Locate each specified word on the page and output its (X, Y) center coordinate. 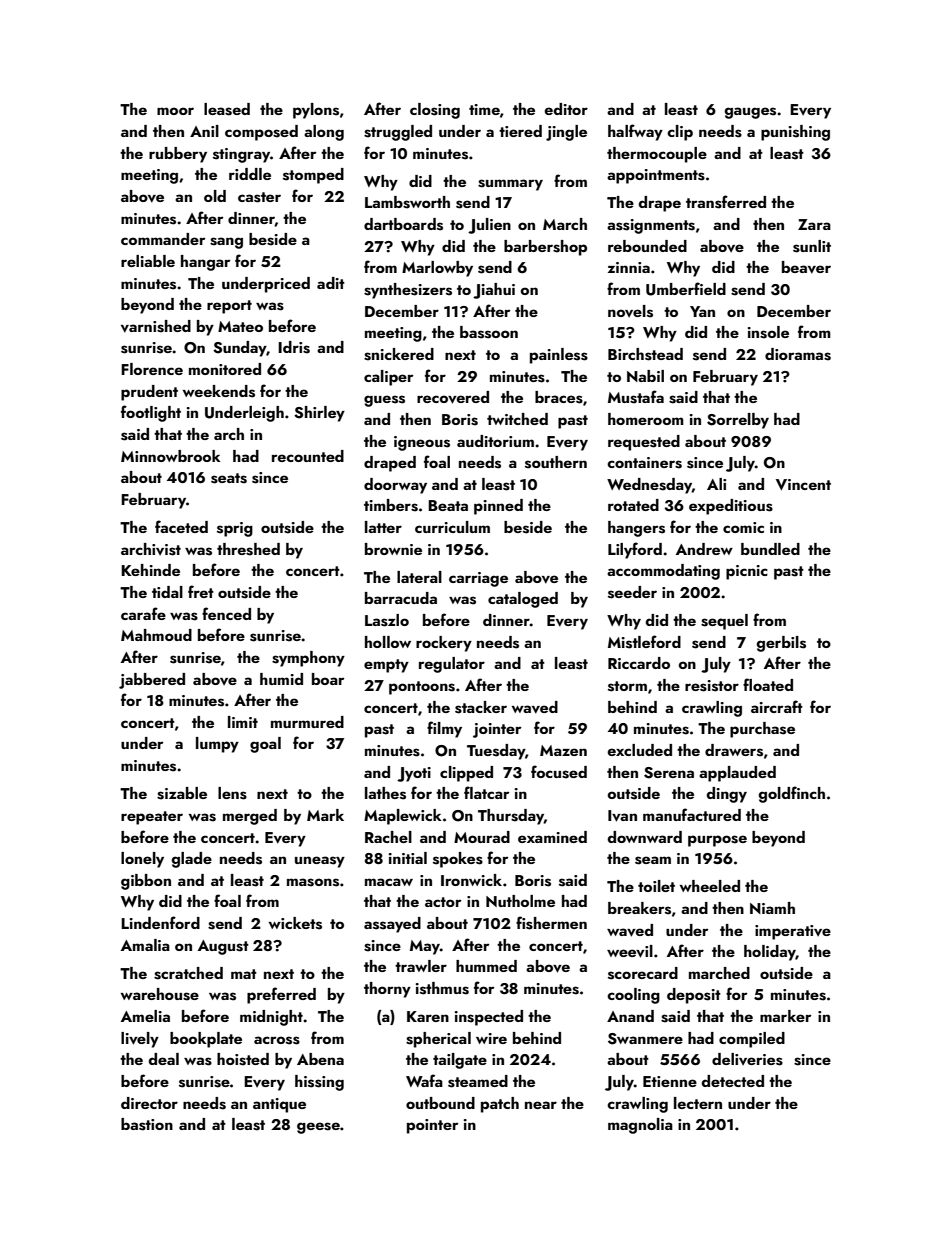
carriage (478, 579)
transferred (726, 202)
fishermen (551, 923)
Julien (489, 226)
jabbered (152, 681)
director (149, 1103)
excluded (639, 750)
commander (163, 239)
